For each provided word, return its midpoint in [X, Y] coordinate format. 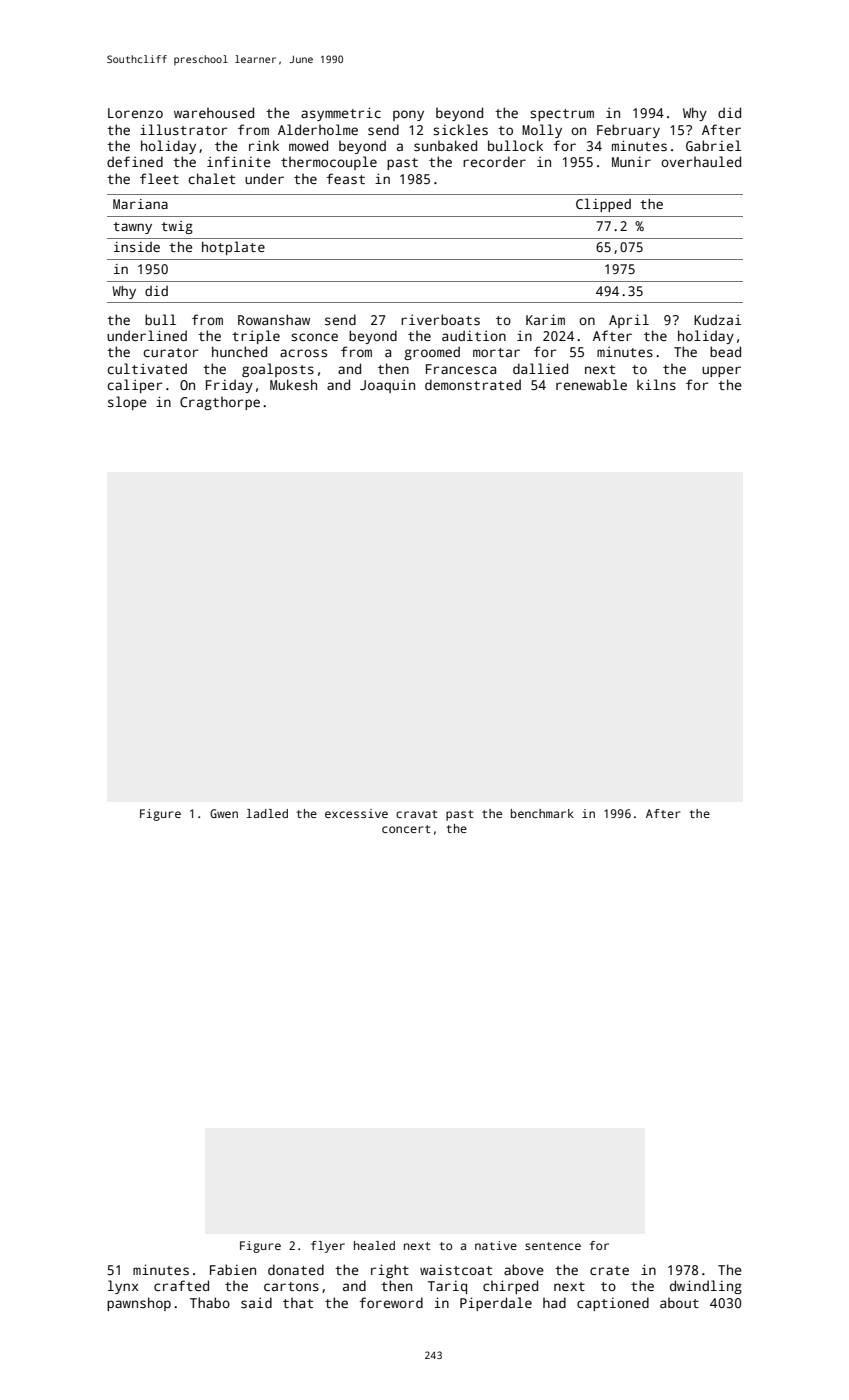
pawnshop [139, 1304]
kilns [656, 384]
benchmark [542, 813]
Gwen [224, 813]
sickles [460, 129]
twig [177, 227]
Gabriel [713, 145]
